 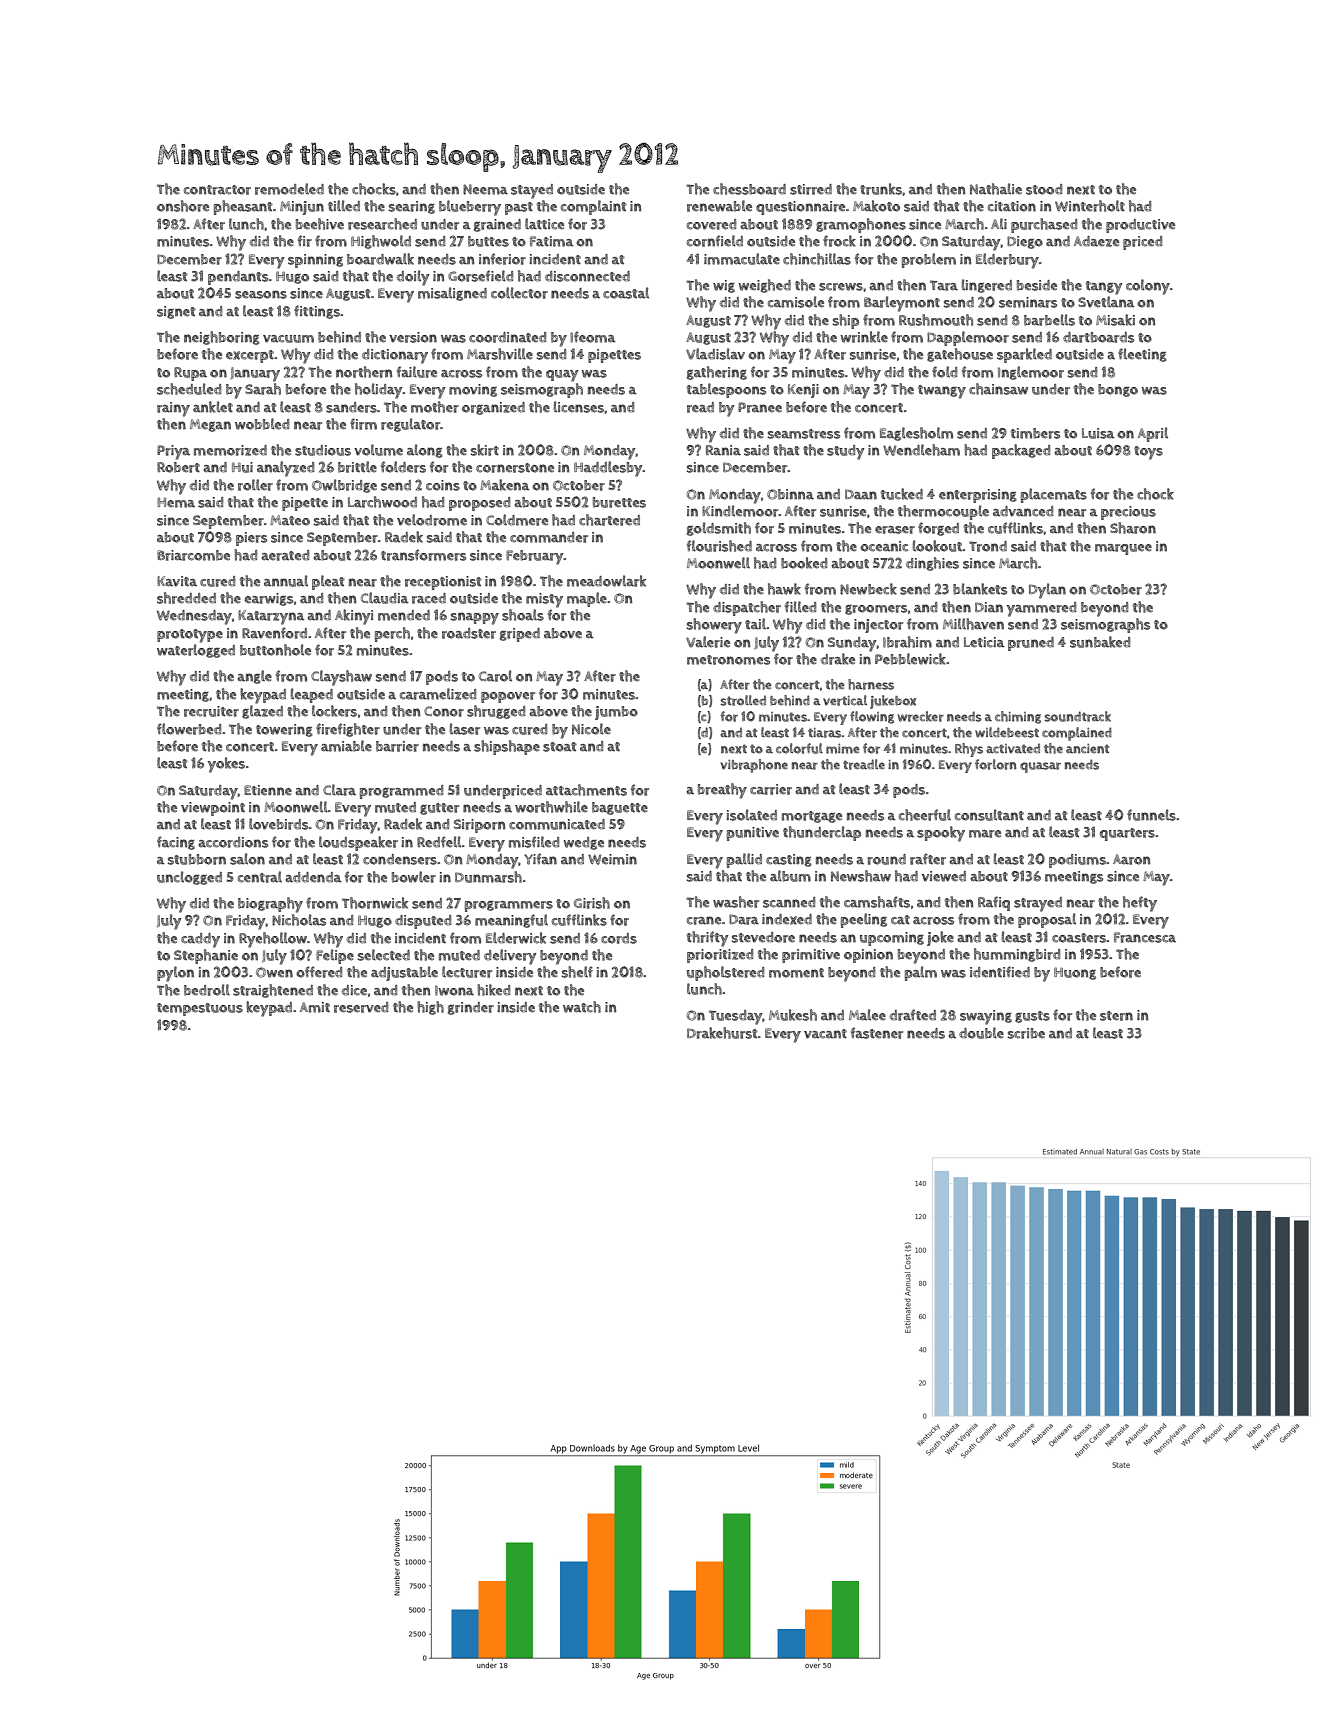 I want to click on waterlogged, so click(x=196, y=651).
